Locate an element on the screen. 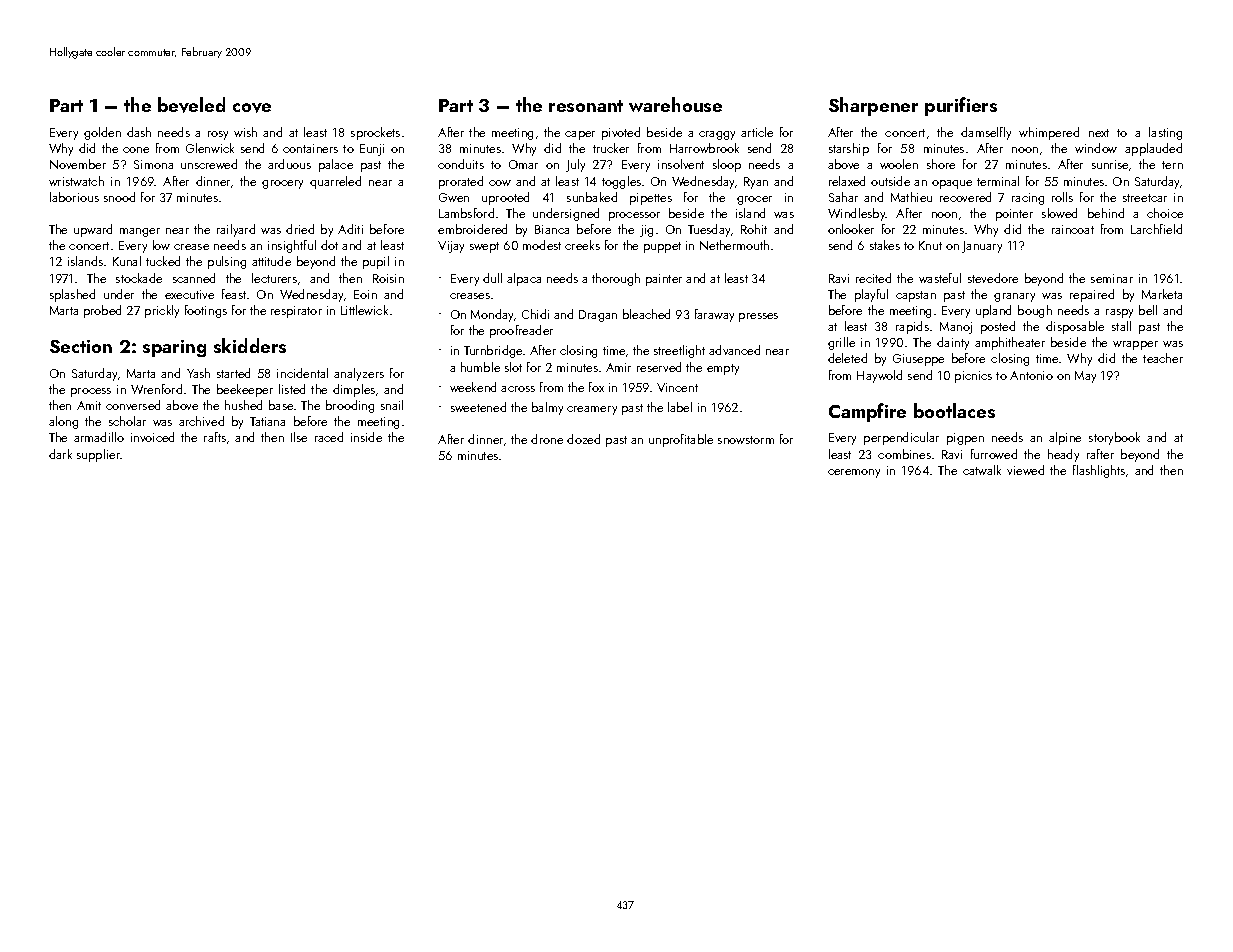  Bianca is located at coordinates (552, 229).
